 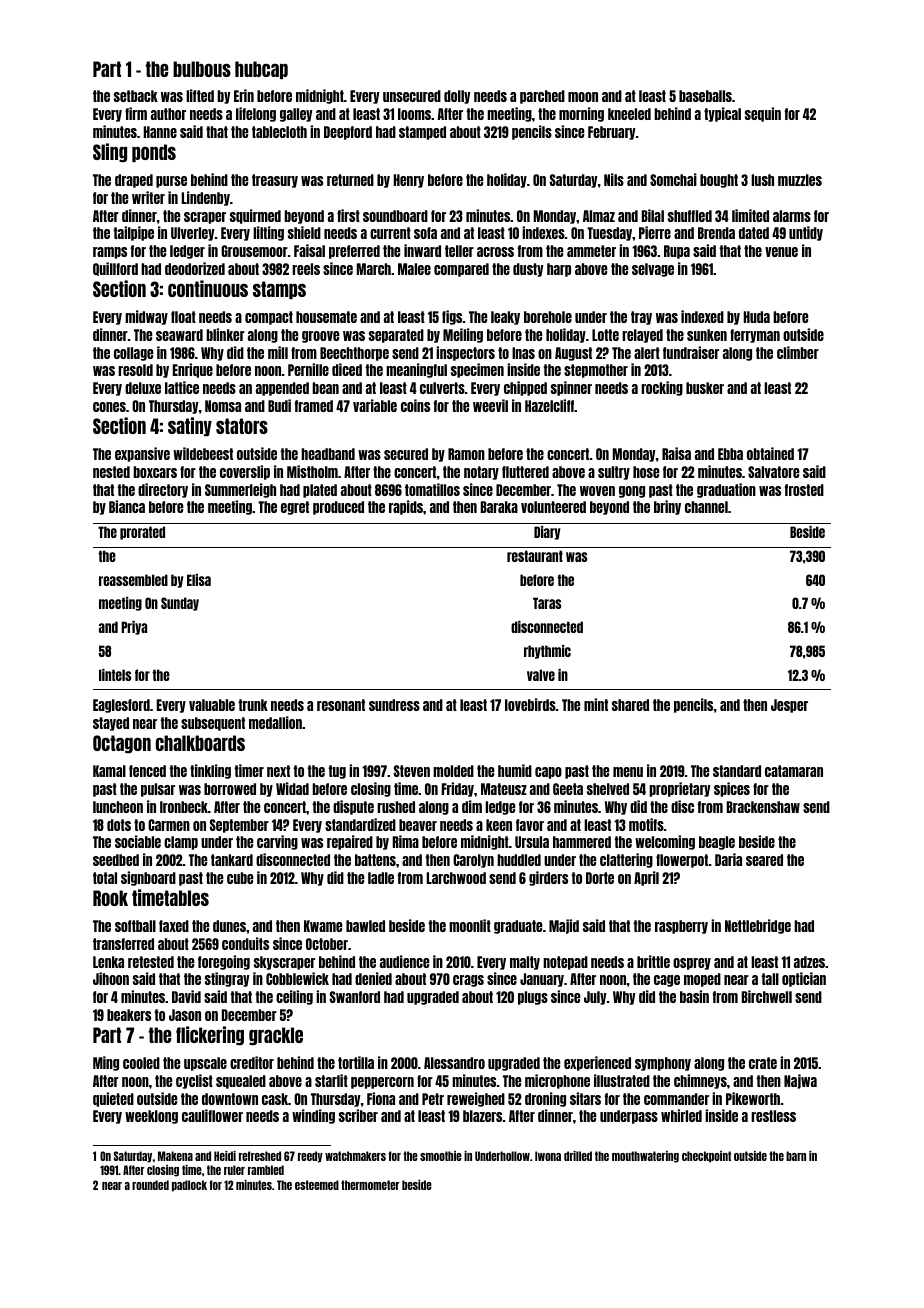 I want to click on sundress, so click(x=394, y=705).
